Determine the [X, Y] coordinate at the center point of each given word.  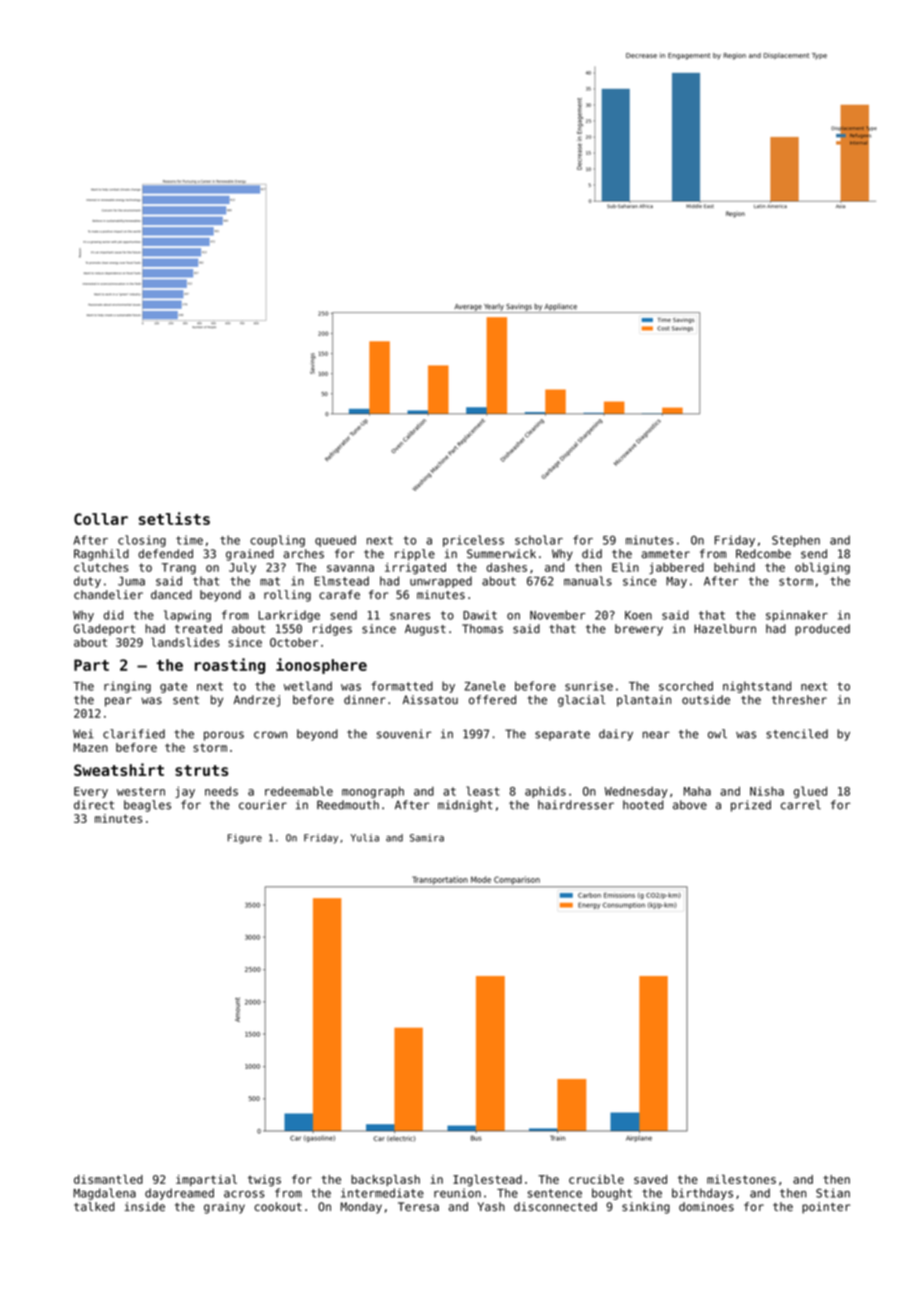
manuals [588, 581]
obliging [822, 568]
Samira [427, 838]
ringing [127, 687]
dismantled [108, 1179]
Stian [833, 1193]
